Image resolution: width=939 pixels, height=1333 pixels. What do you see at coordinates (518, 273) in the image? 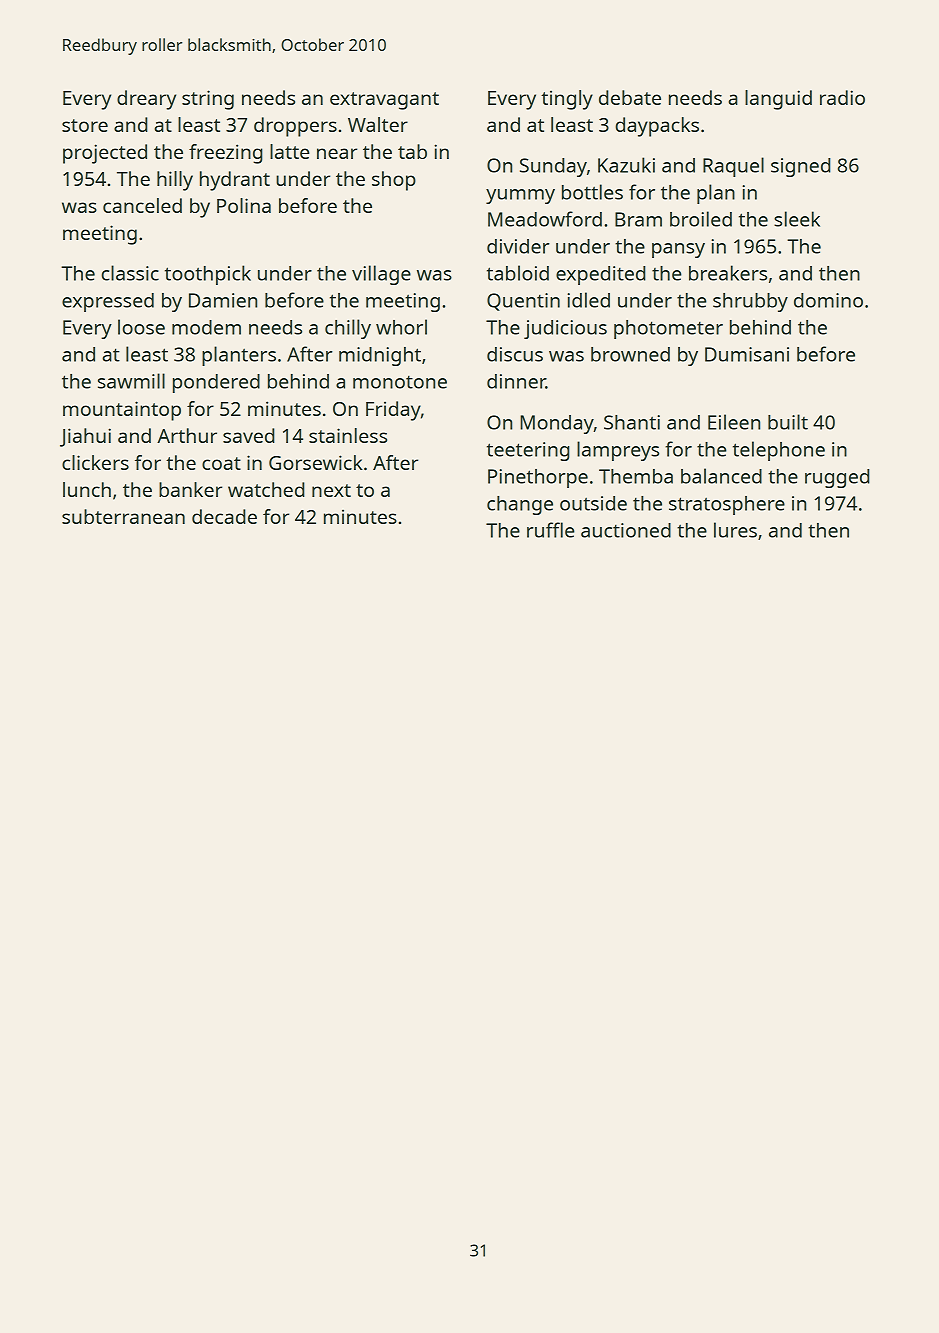
I see `tabloid` at bounding box center [518, 273].
